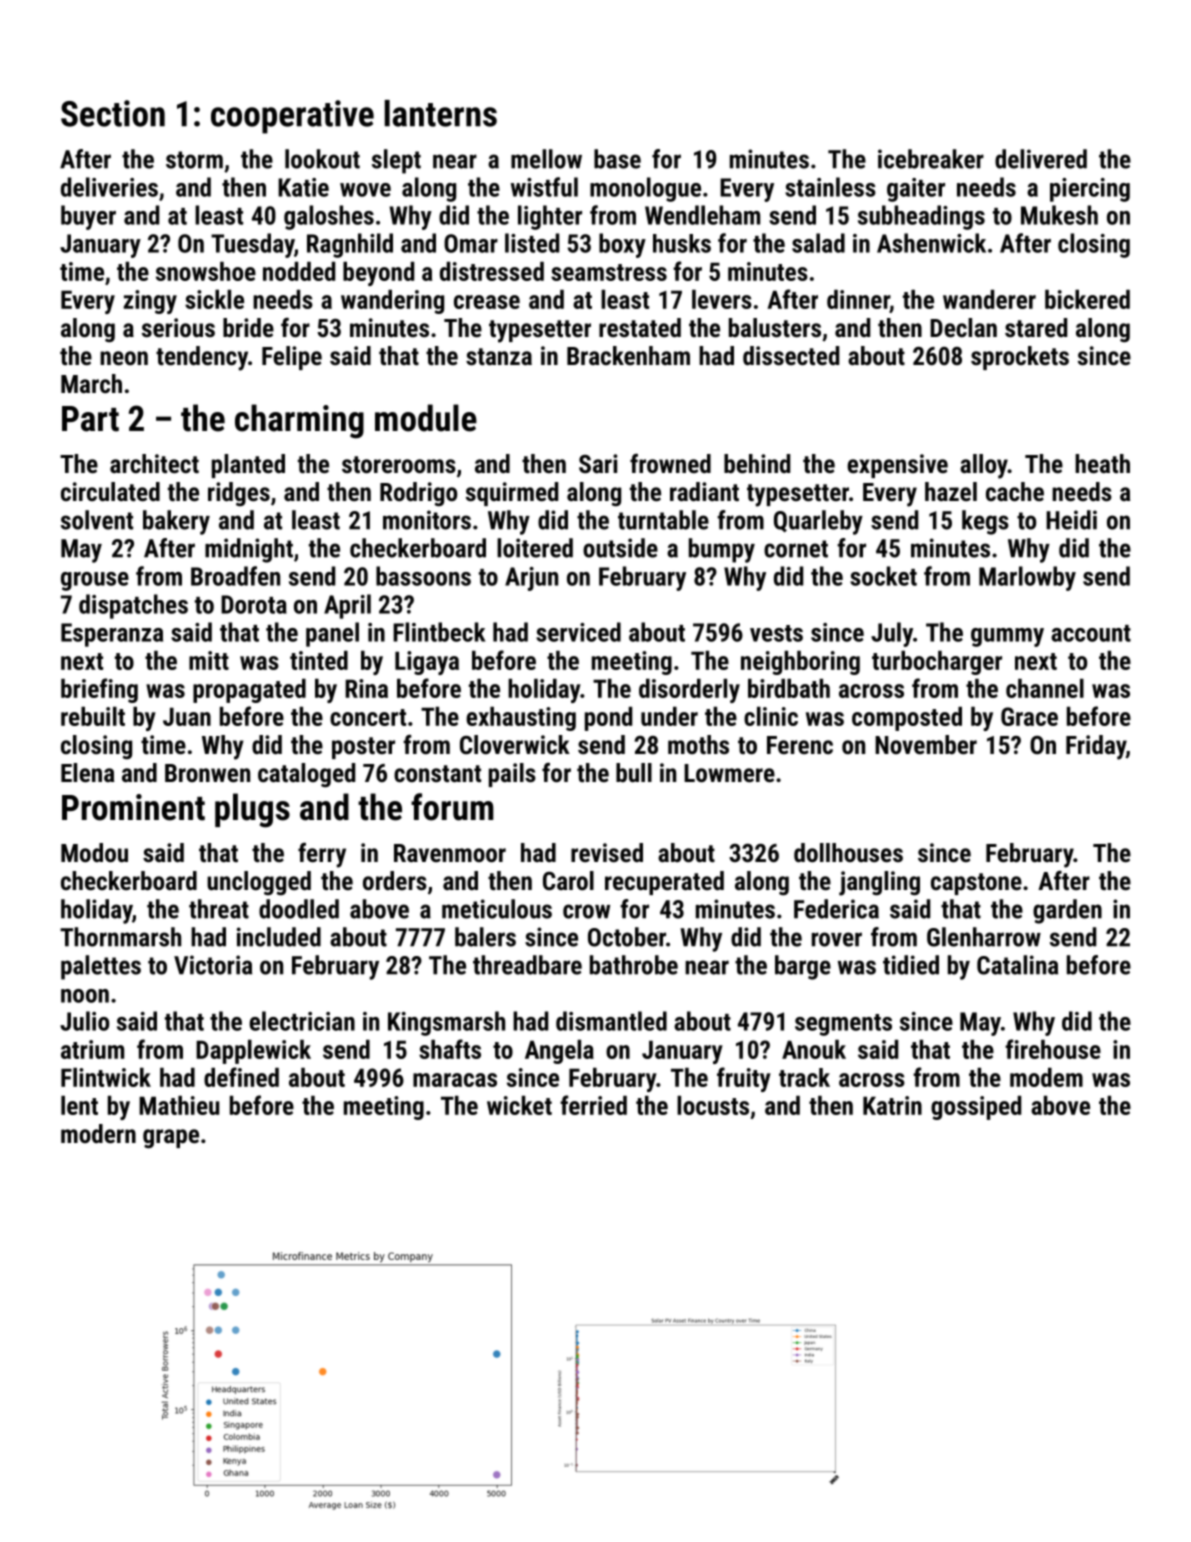 The width and height of the document is (1191, 1542). I want to click on stainless, so click(830, 187).
